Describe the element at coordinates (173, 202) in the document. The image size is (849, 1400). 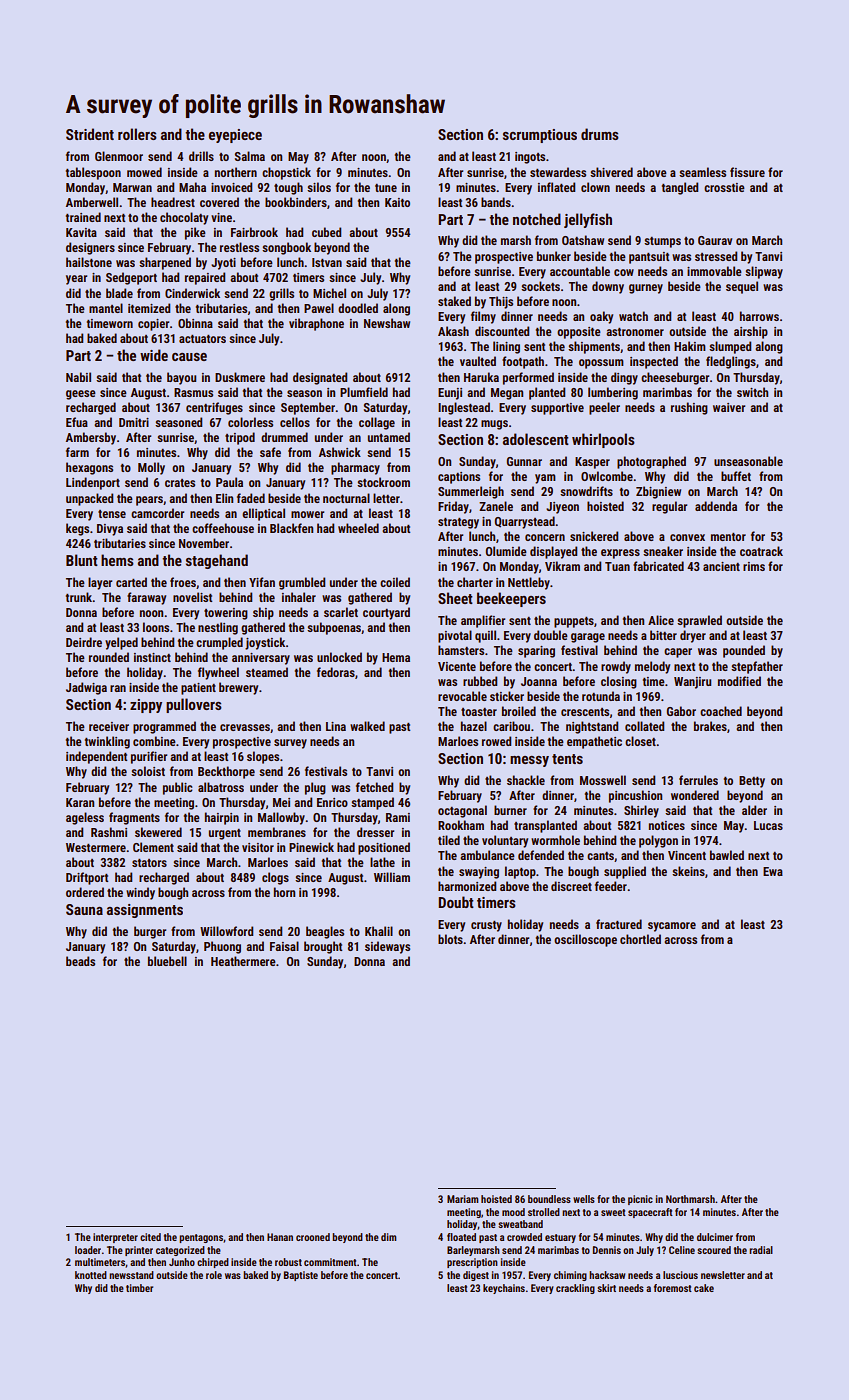
I see `headrest` at that location.
